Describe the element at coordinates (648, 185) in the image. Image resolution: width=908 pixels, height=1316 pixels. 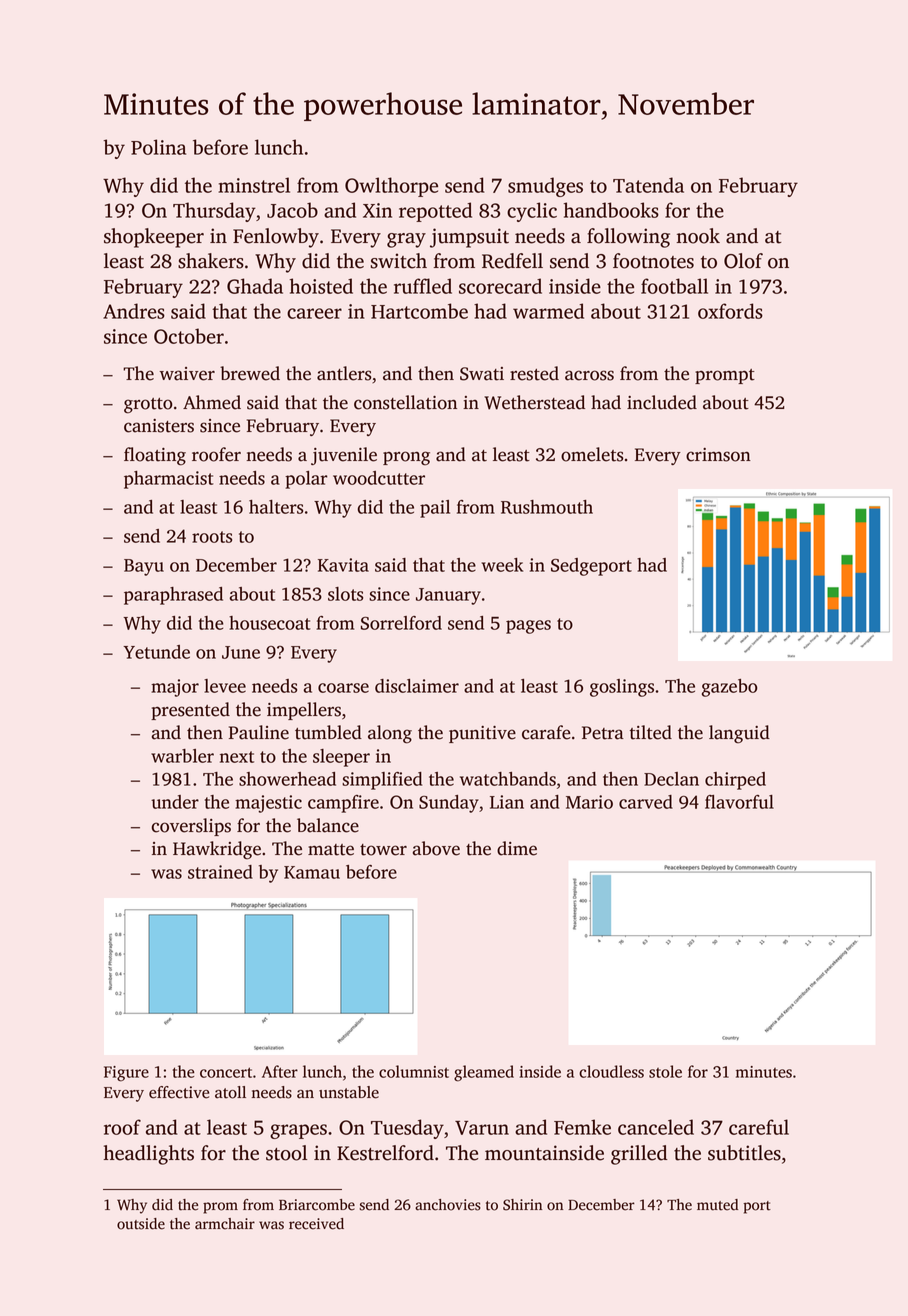
I see `Tatenda` at that location.
